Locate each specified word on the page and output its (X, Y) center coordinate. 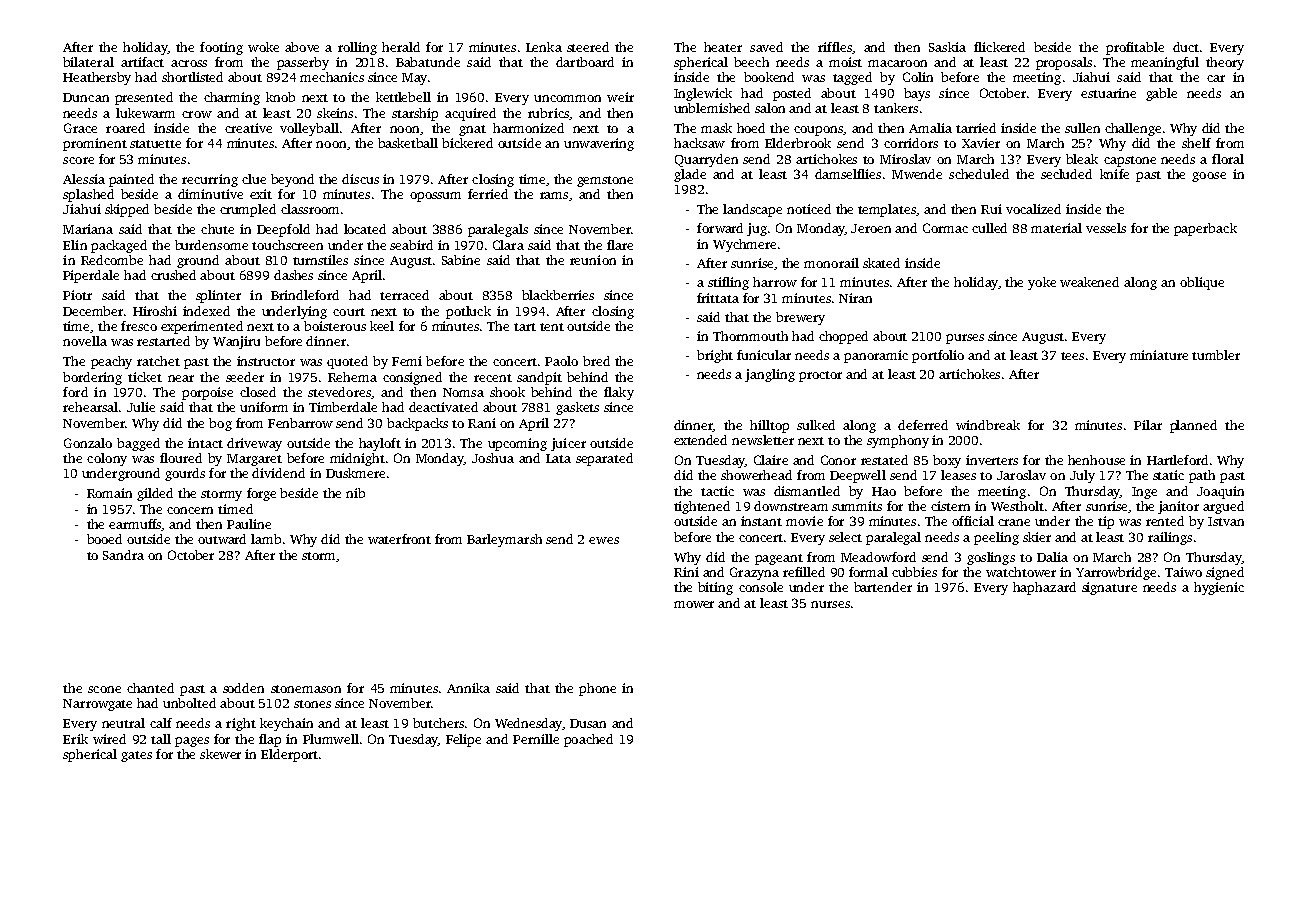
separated (604, 459)
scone (104, 689)
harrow (775, 282)
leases (958, 475)
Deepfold (283, 230)
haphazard (1044, 588)
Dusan (588, 723)
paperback (1205, 229)
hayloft (380, 444)
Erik (75, 739)
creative (248, 128)
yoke (1042, 283)
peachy (111, 362)
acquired (470, 114)
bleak (1082, 159)
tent (552, 327)
